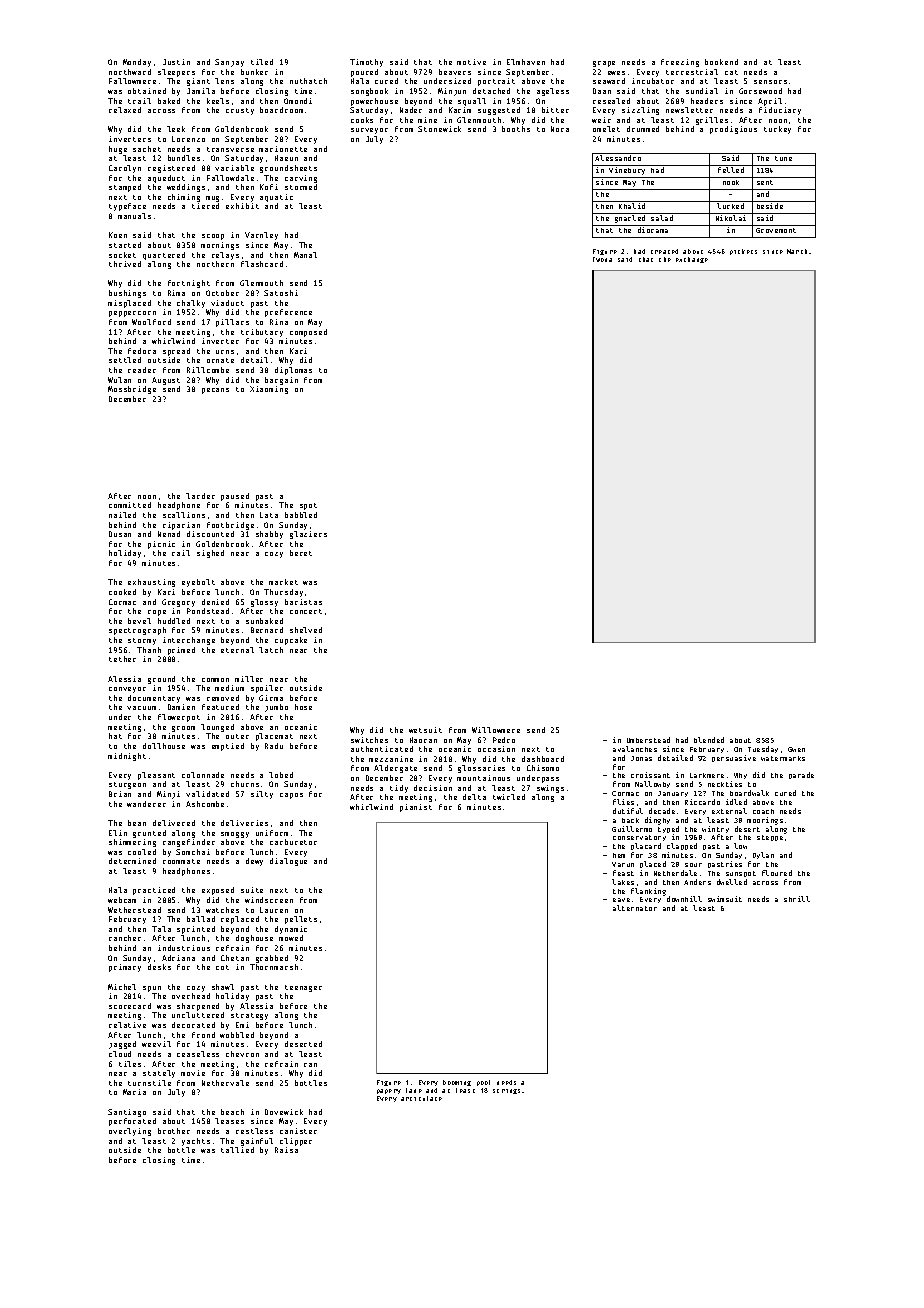 The height and width of the screenshot is (1308, 924). I want to click on diplomas, so click(293, 371).
